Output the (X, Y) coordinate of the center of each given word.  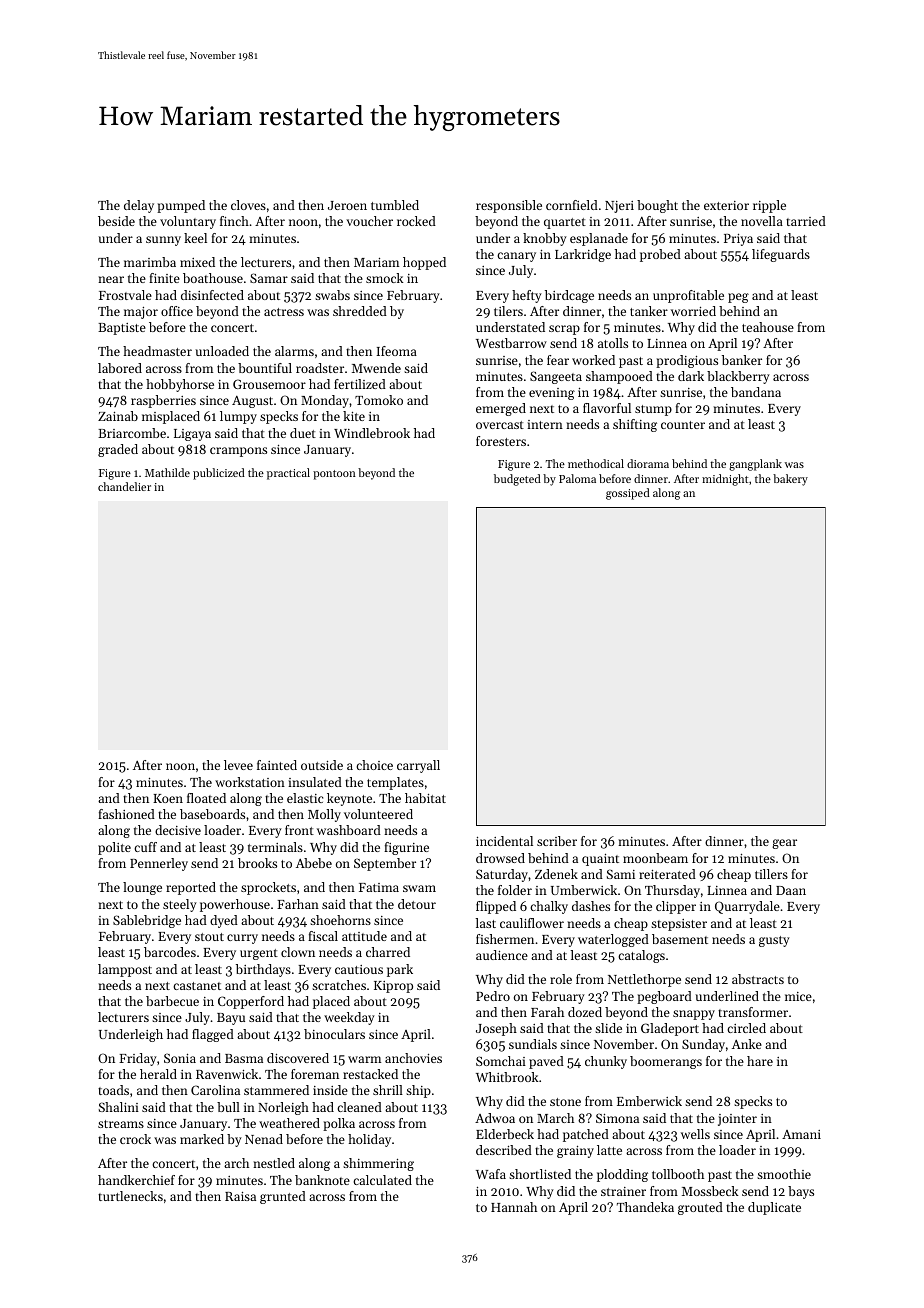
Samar (269, 278)
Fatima (379, 887)
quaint (600, 860)
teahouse (768, 327)
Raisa (240, 1196)
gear (784, 844)
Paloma (577, 478)
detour (417, 904)
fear (558, 360)
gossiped (628, 494)
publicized (219, 474)
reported (191, 888)
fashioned (126, 814)
